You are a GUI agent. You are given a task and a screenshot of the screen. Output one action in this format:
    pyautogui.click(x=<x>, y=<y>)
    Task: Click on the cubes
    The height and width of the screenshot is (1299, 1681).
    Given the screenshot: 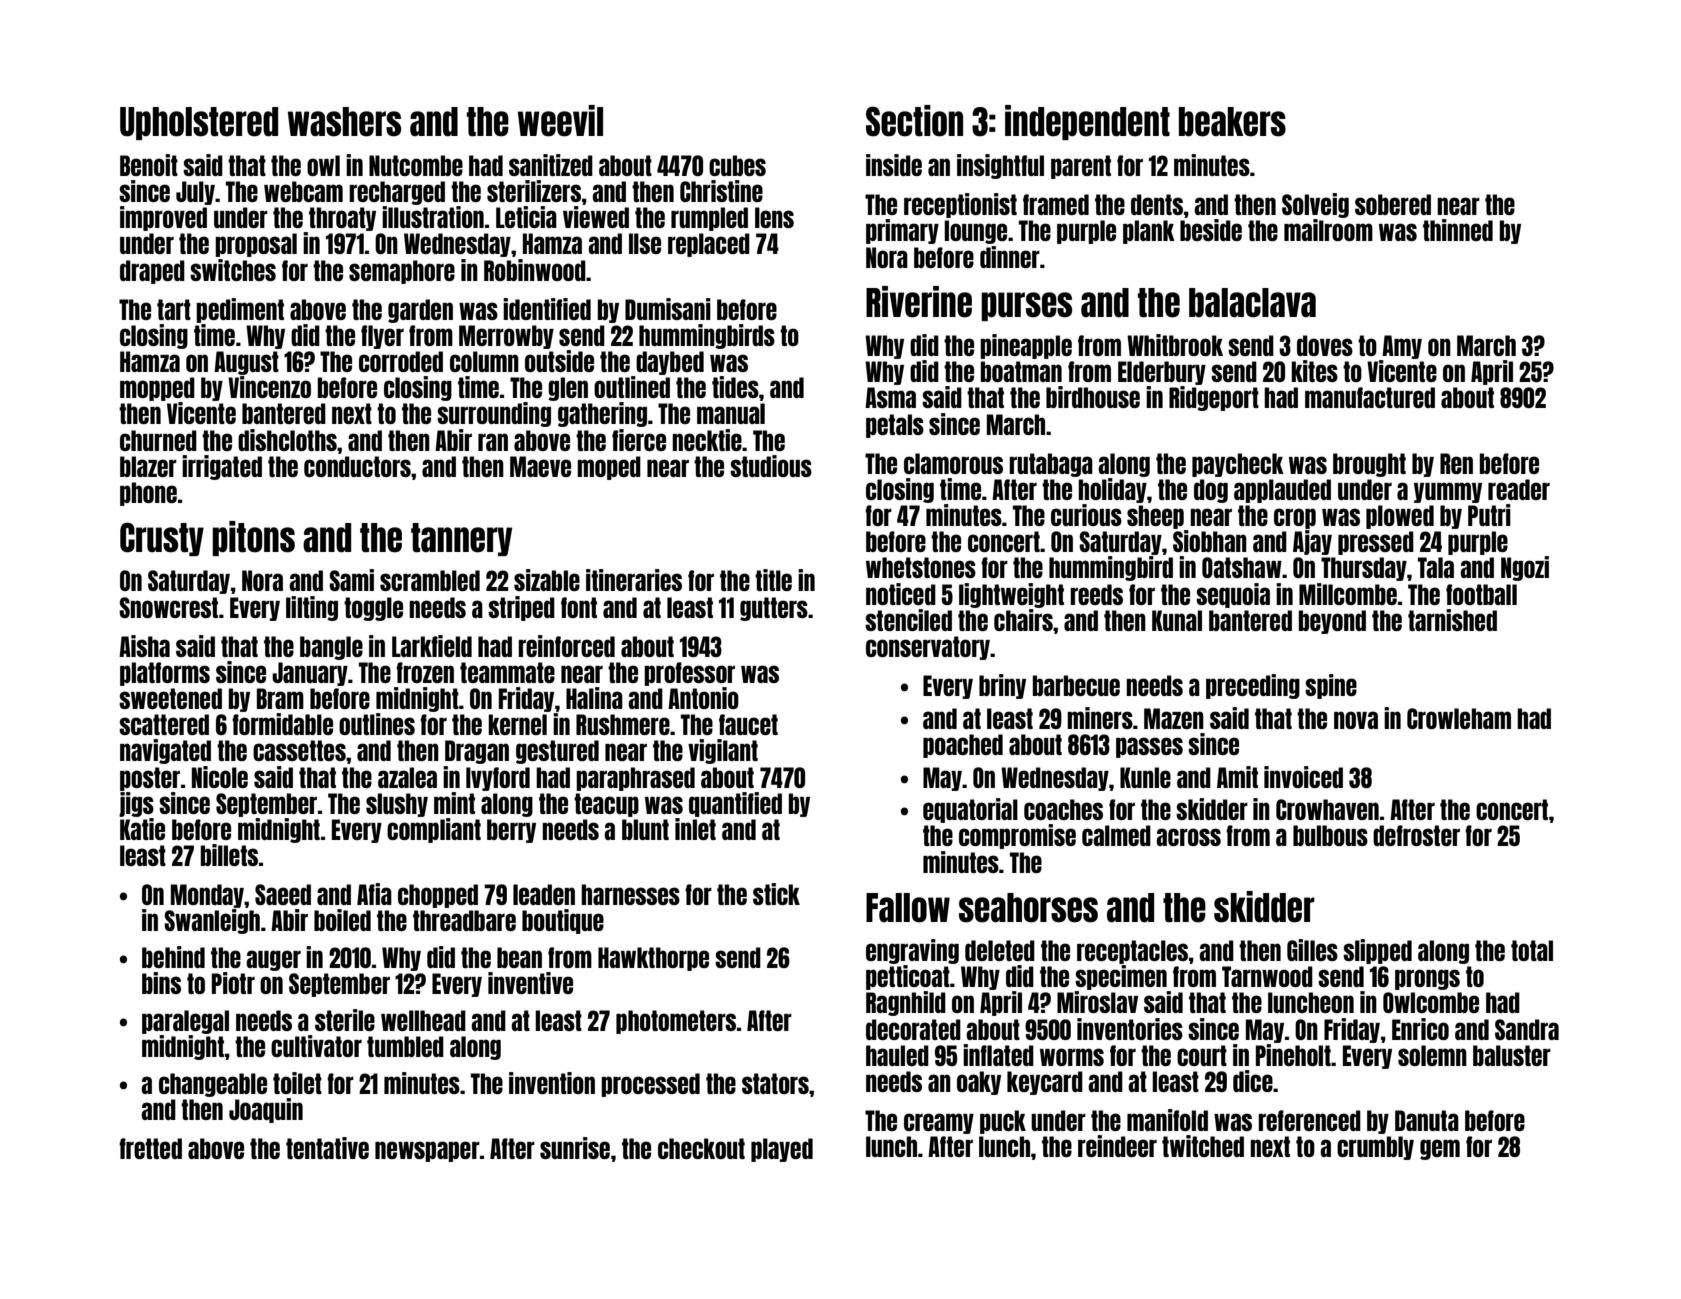 What is the action you would take?
    pyautogui.click(x=737, y=165)
